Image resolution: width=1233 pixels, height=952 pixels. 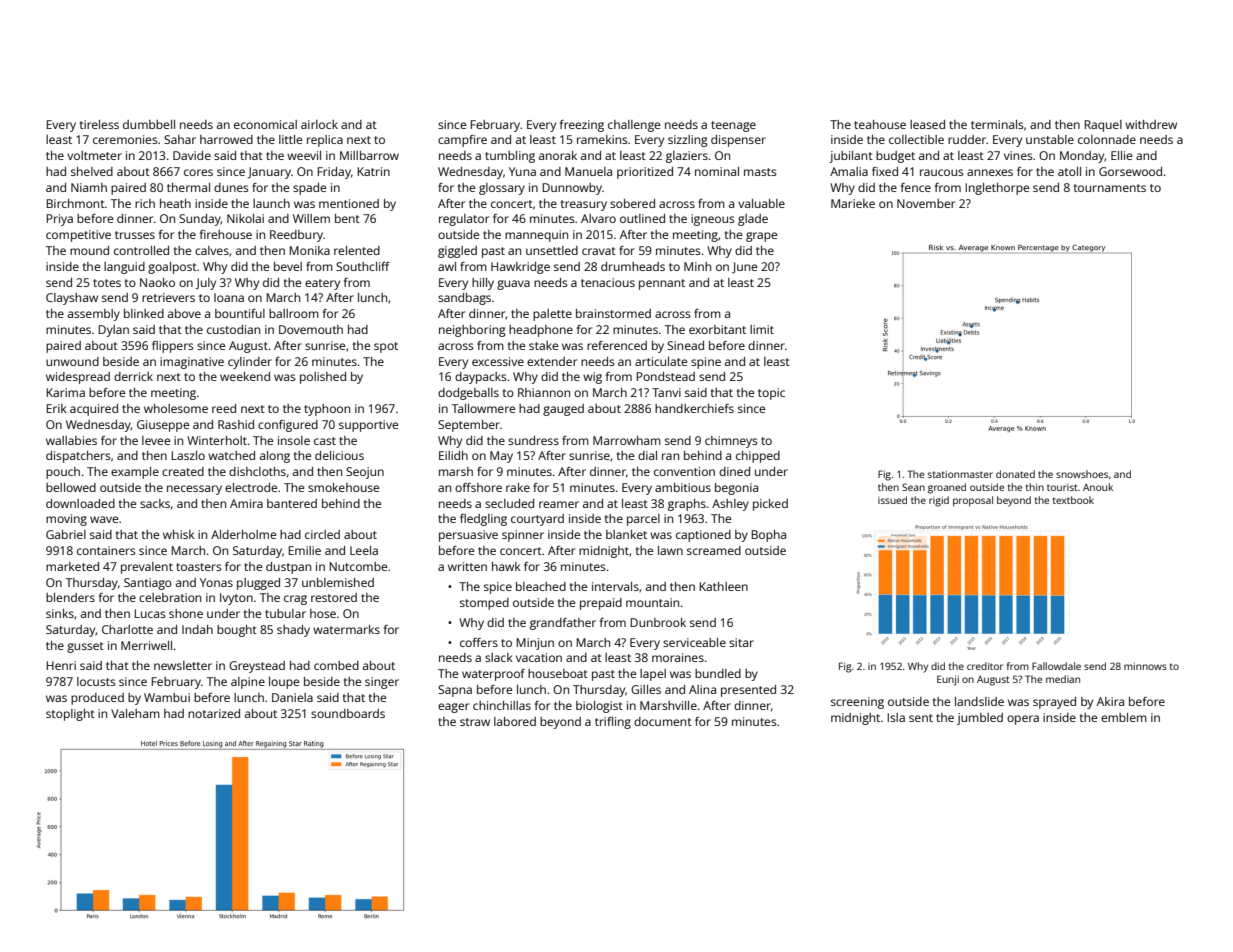 I want to click on terminals, so click(x=997, y=124).
